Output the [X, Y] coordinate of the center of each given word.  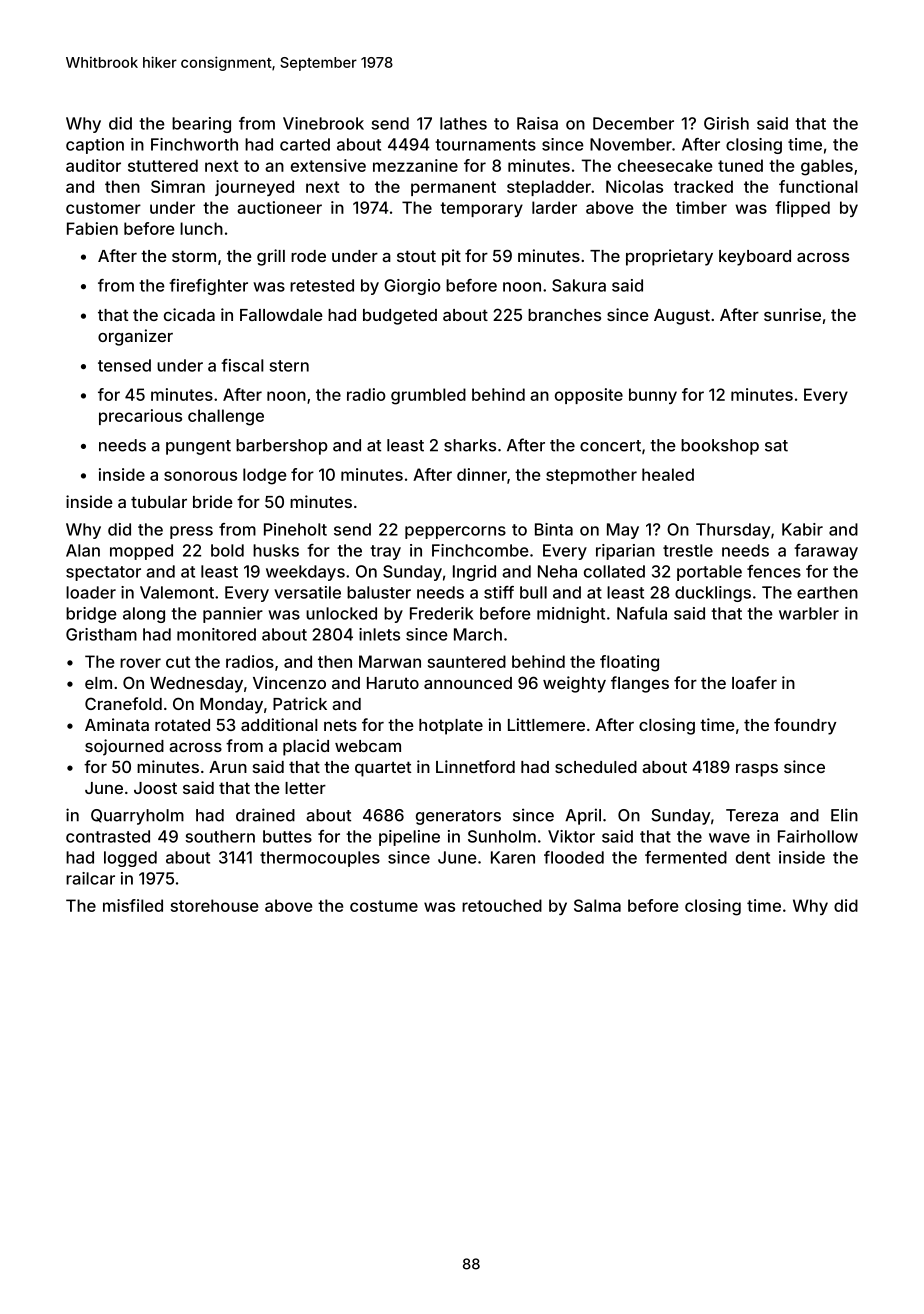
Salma [597, 905]
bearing [201, 125]
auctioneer [279, 207]
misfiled [133, 905]
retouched [502, 905]
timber [701, 207]
